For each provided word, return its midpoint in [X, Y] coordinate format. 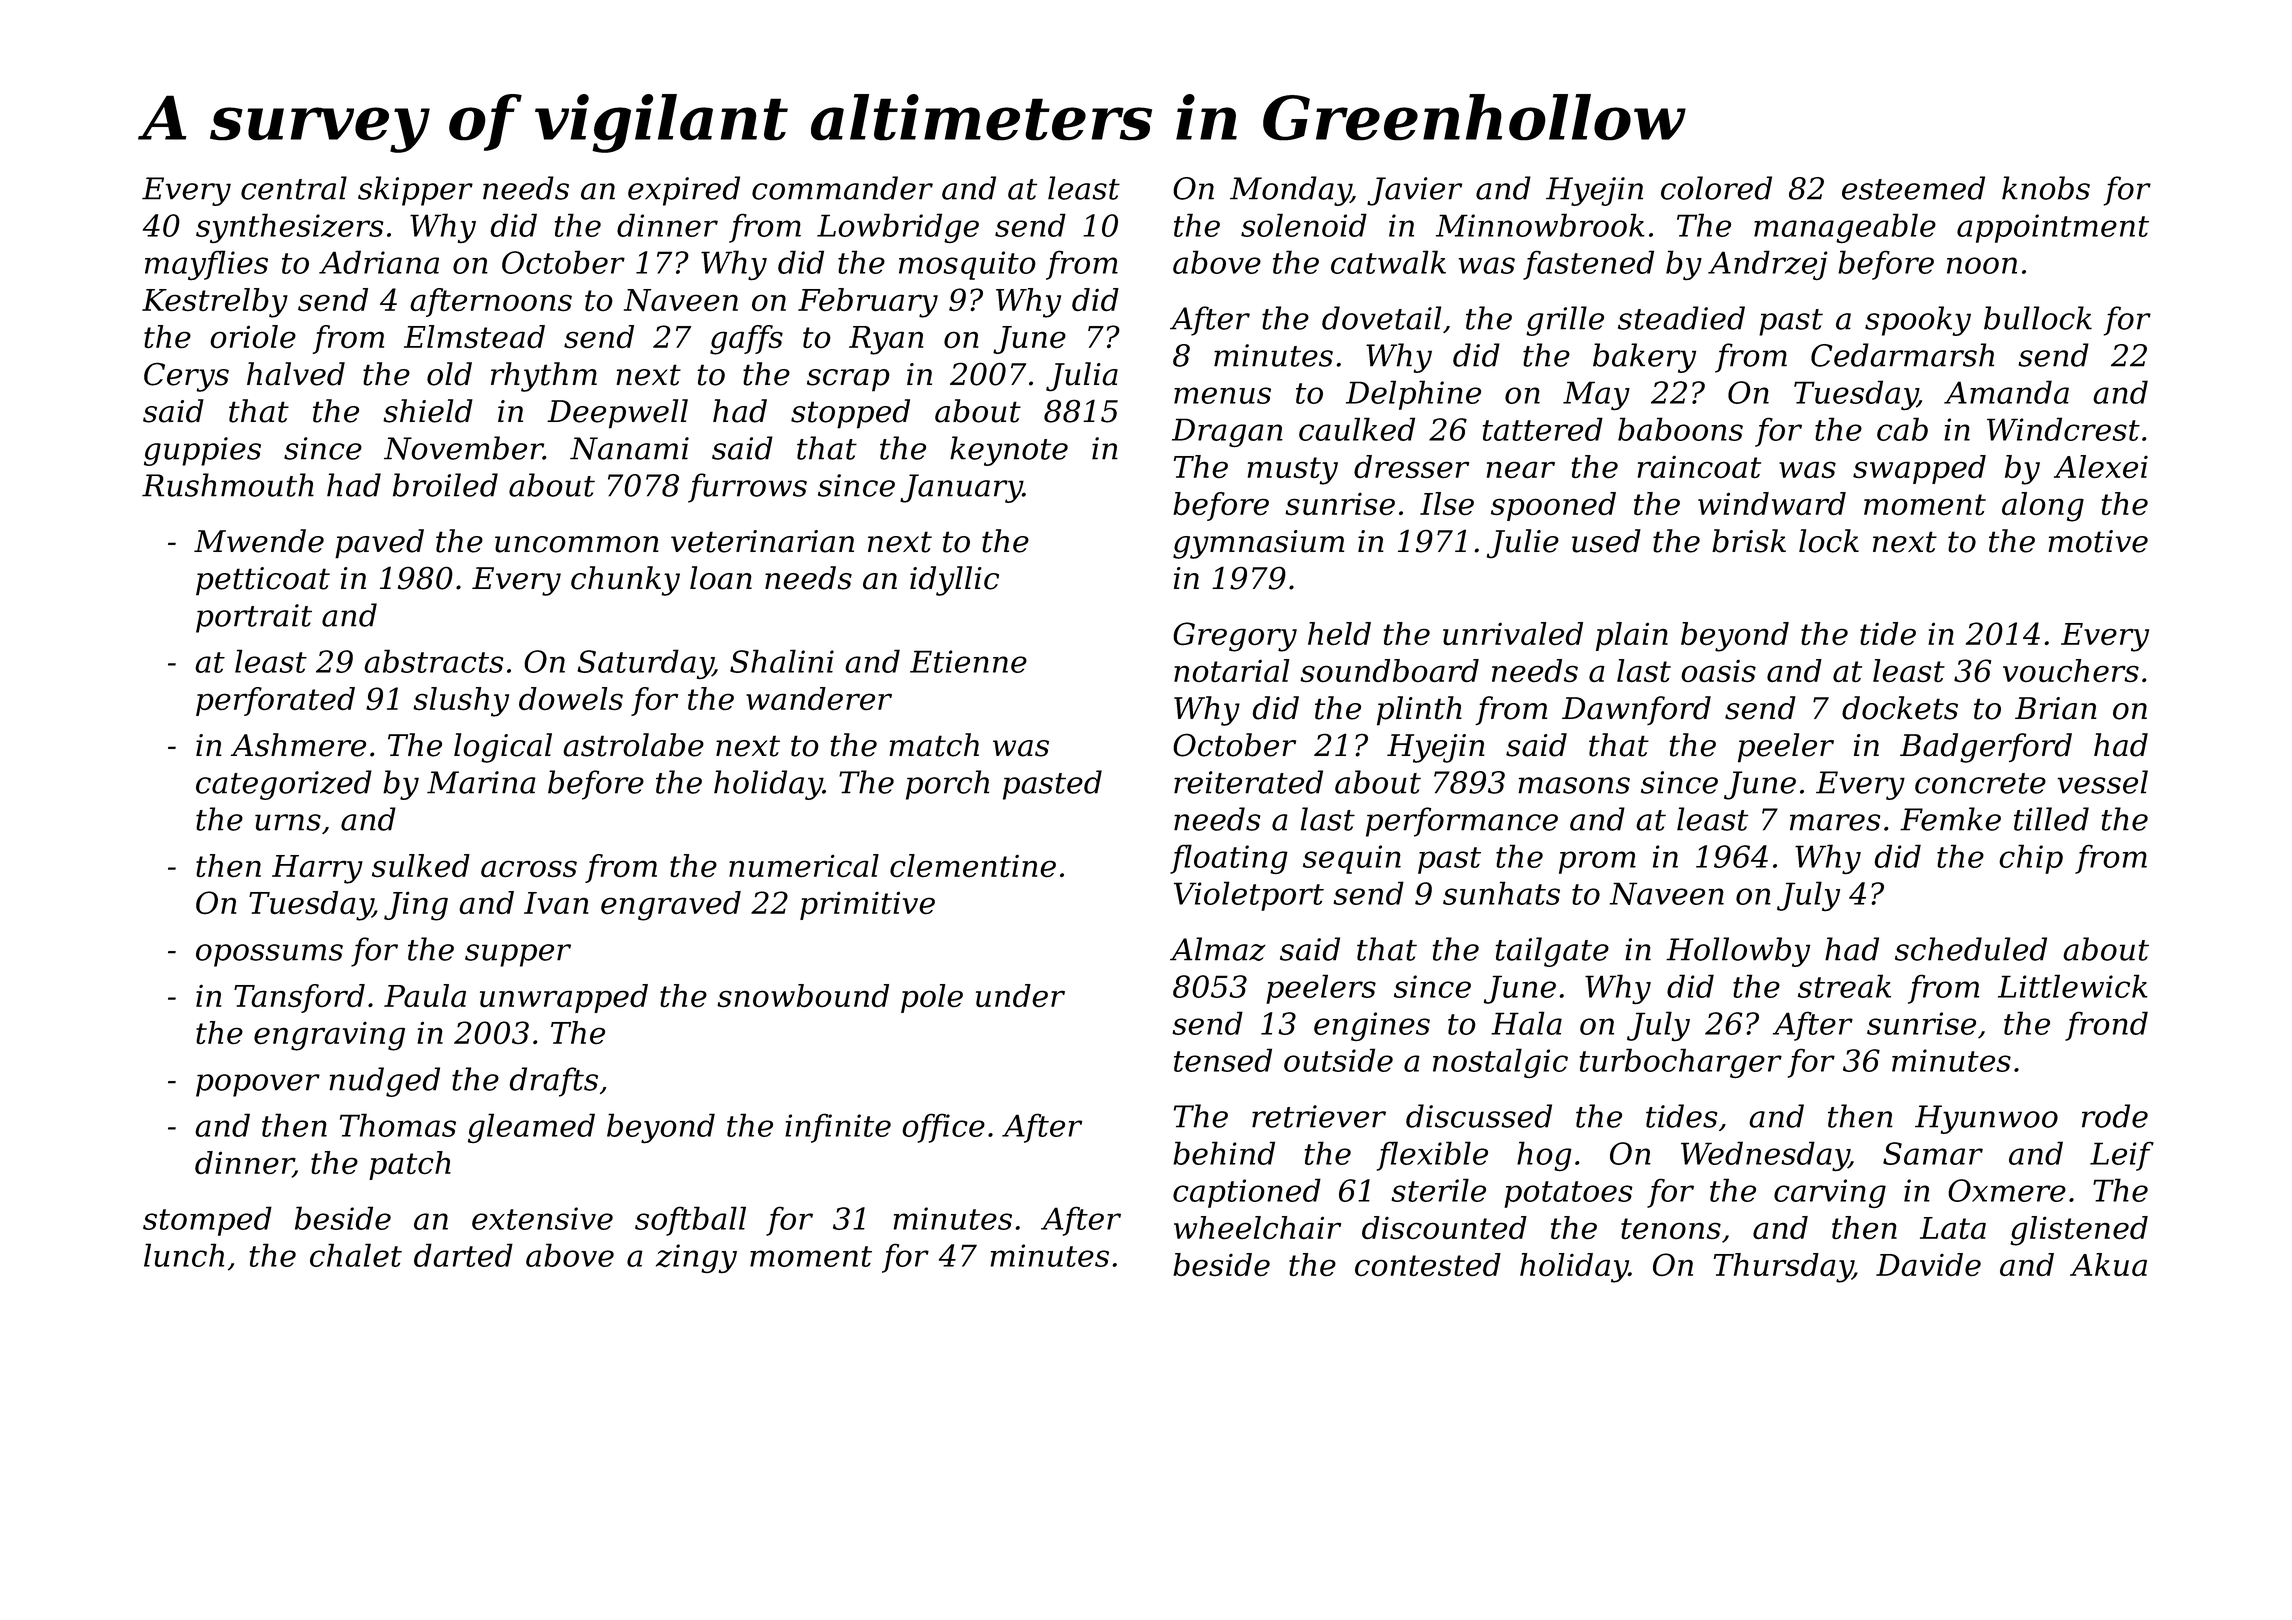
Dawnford [1636, 710]
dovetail [1381, 318]
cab [1902, 429]
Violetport [1249, 896]
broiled [445, 485]
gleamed [531, 1128]
